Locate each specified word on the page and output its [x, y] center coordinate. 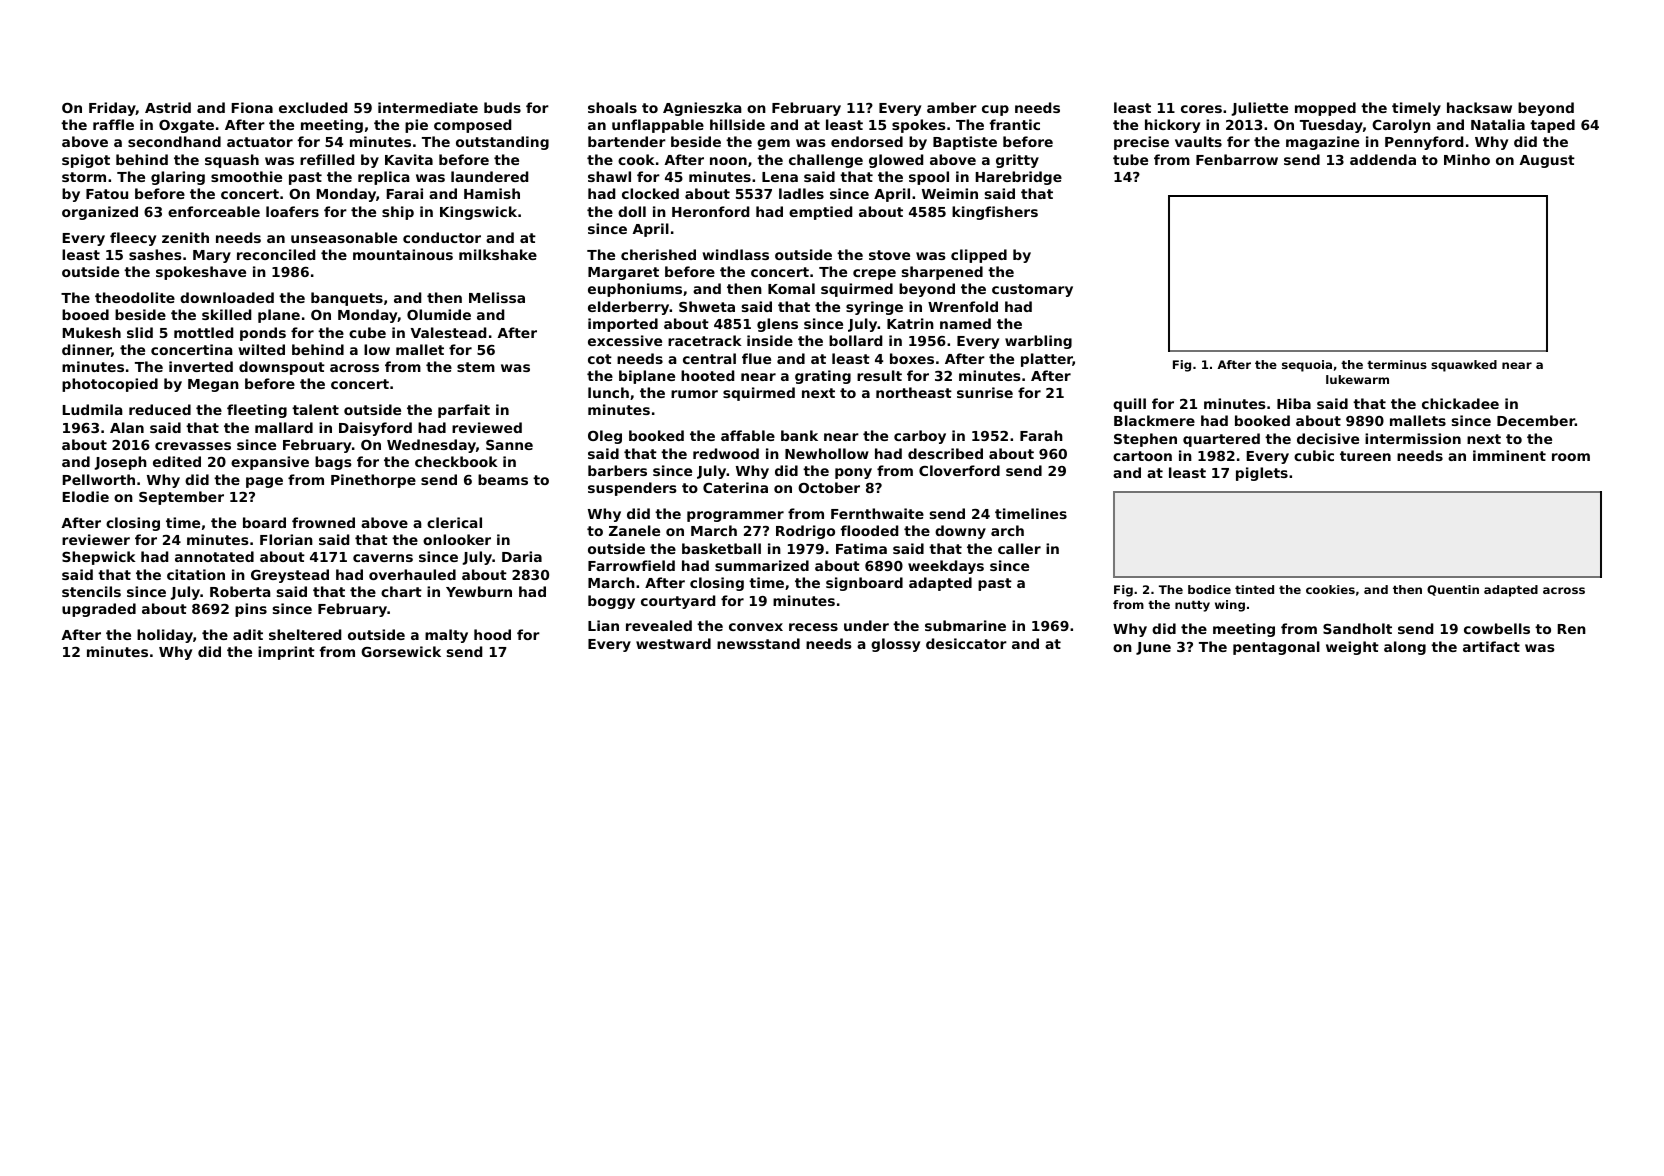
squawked [1464, 366]
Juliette [1259, 109]
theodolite [135, 297]
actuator [260, 142]
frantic [1015, 124]
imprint [286, 653]
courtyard [678, 602]
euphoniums [635, 290]
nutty [1192, 606]
